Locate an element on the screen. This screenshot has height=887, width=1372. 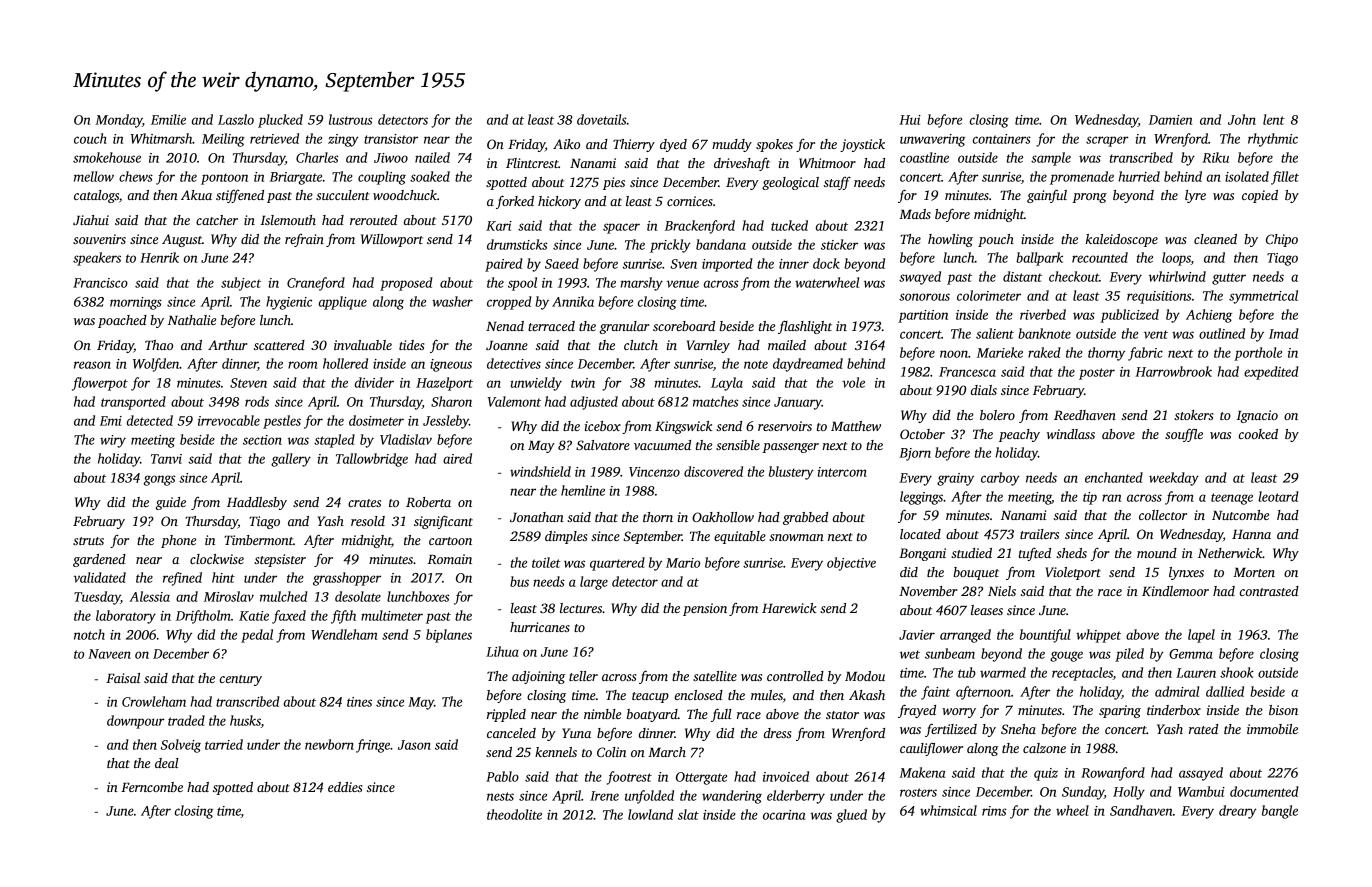
Reedhaven is located at coordinates (1085, 415).
